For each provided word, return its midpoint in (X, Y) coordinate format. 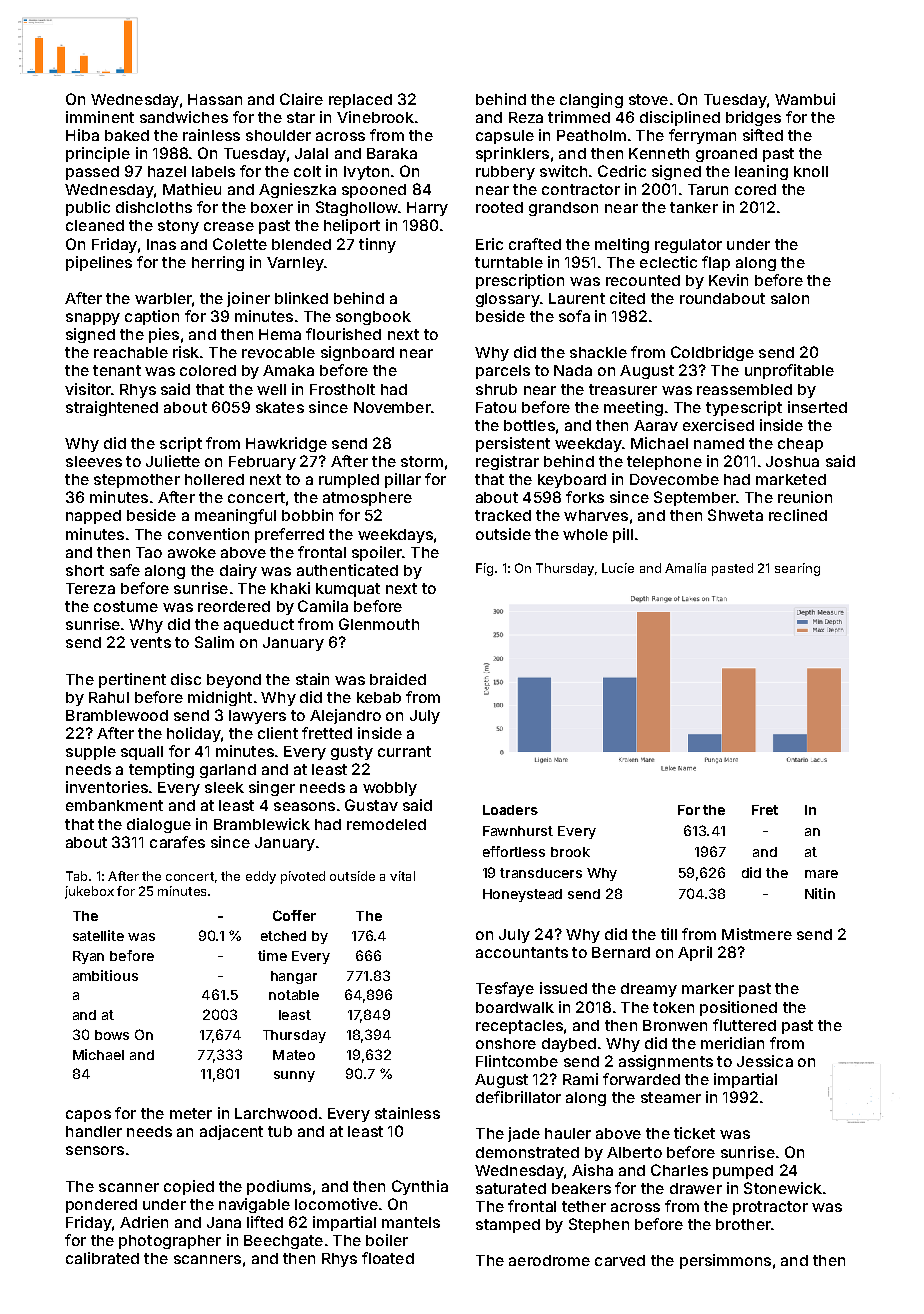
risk (186, 352)
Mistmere (757, 934)
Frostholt (342, 389)
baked (127, 135)
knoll (811, 171)
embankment (114, 805)
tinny (377, 245)
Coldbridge (712, 353)
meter (191, 1113)
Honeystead (522, 895)
